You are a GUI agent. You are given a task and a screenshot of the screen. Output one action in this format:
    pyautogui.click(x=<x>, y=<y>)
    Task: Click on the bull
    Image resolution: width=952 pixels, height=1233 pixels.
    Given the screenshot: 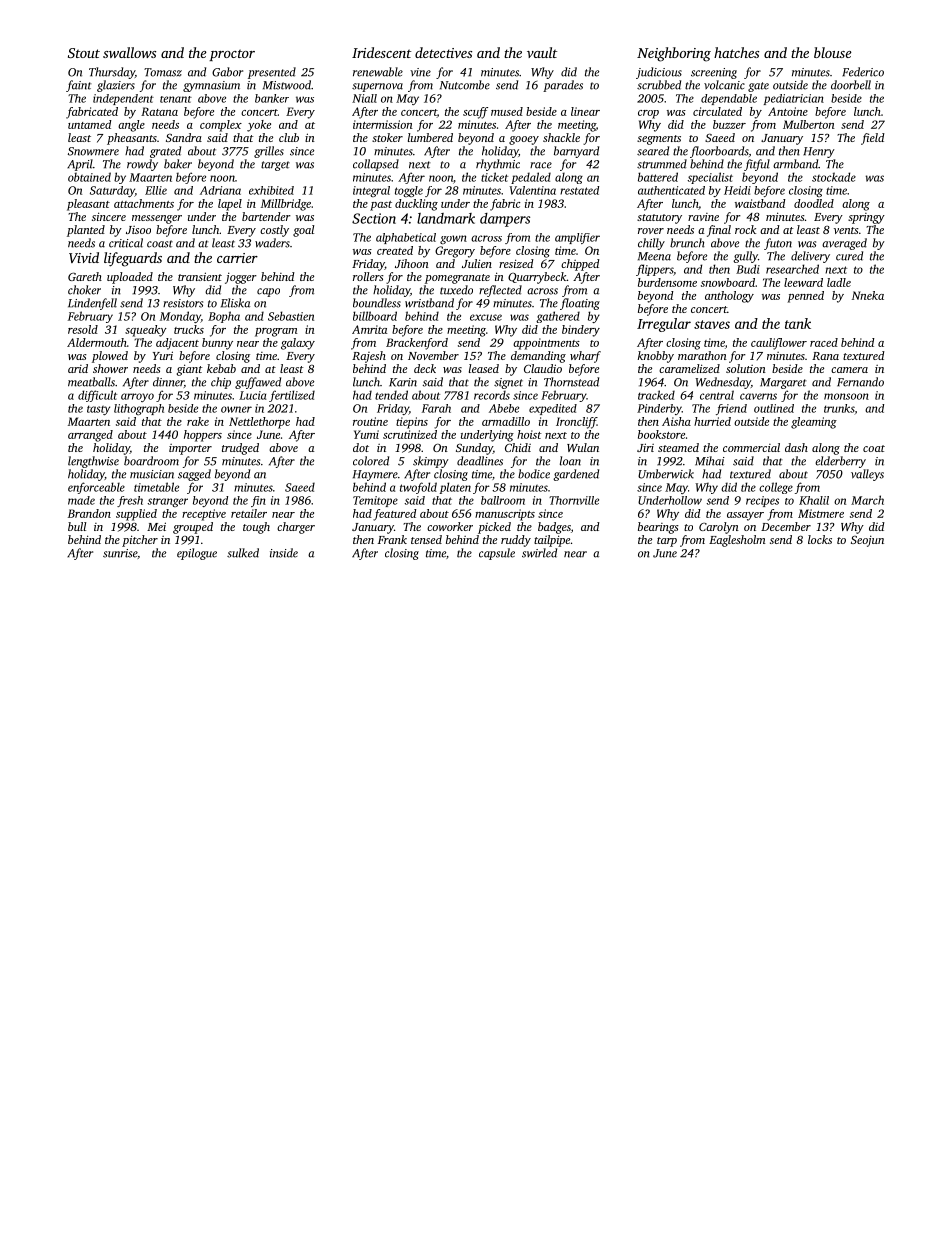 What is the action you would take?
    pyautogui.click(x=77, y=526)
